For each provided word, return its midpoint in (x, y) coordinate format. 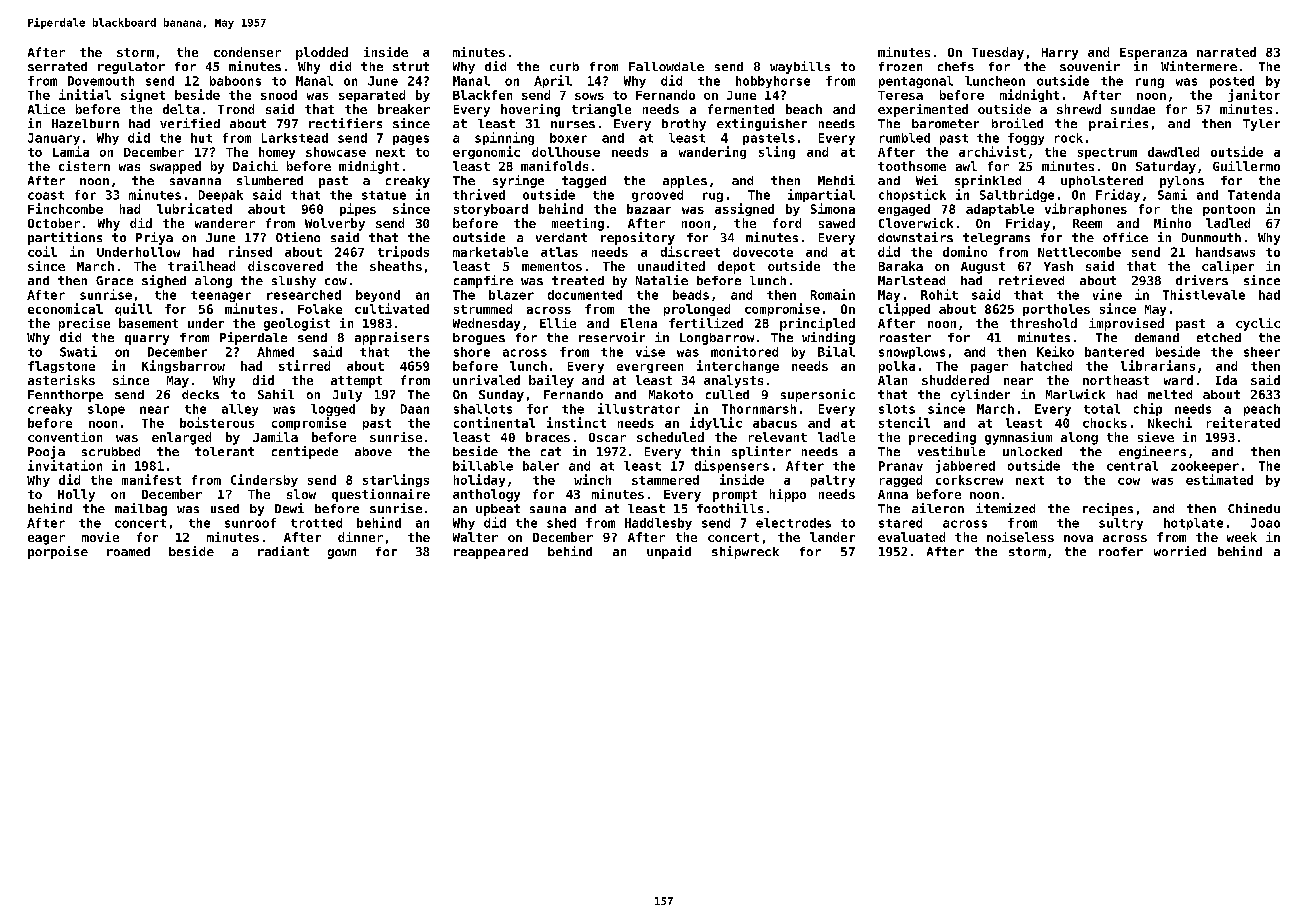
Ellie (558, 323)
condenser (247, 52)
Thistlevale (1204, 294)
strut (411, 66)
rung (1150, 83)
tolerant (224, 451)
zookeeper (1205, 467)
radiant (283, 551)
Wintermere (1199, 66)
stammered (665, 480)
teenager (221, 296)
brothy (684, 125)
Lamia (71, 151)
